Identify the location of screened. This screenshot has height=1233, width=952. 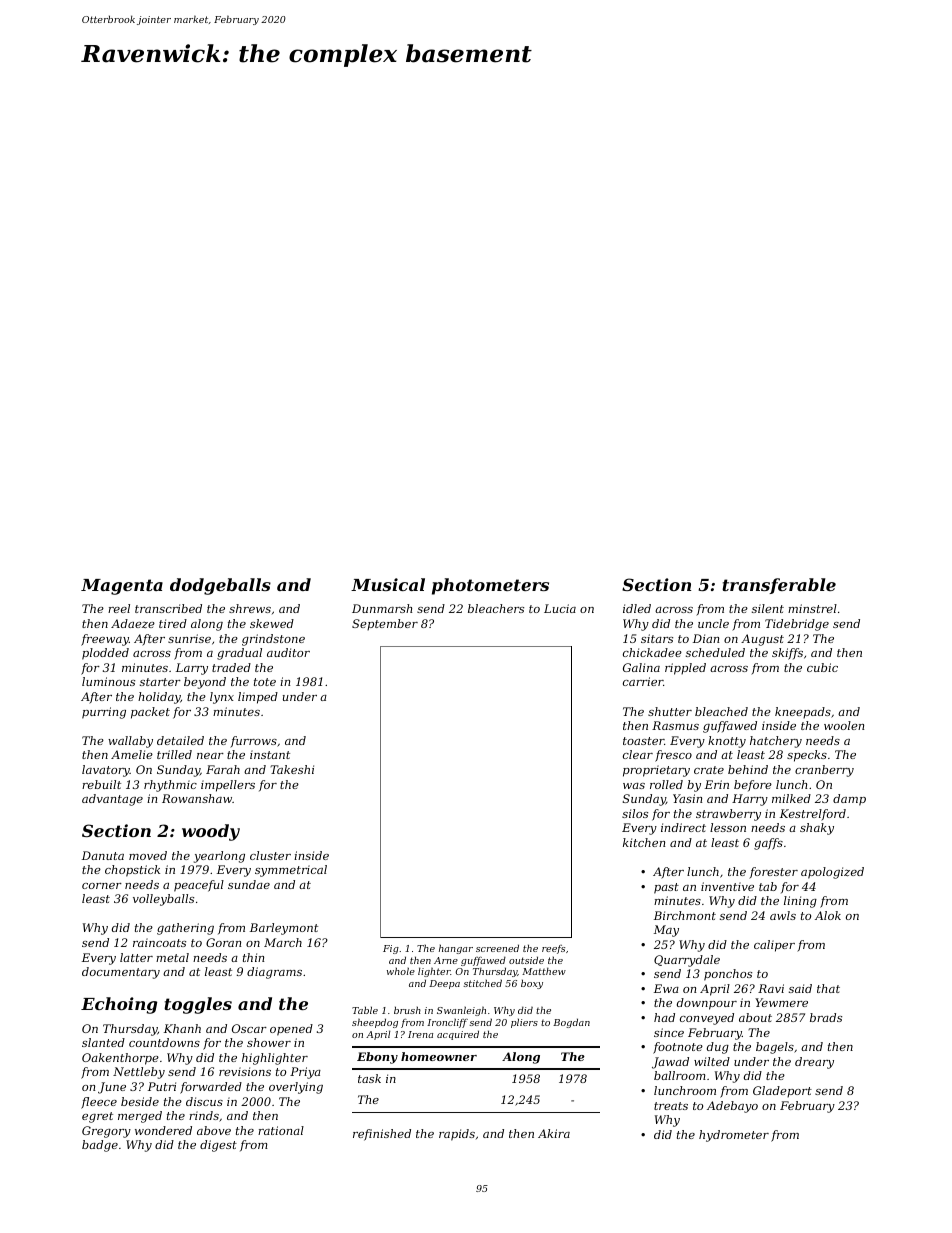
(497, 948).
